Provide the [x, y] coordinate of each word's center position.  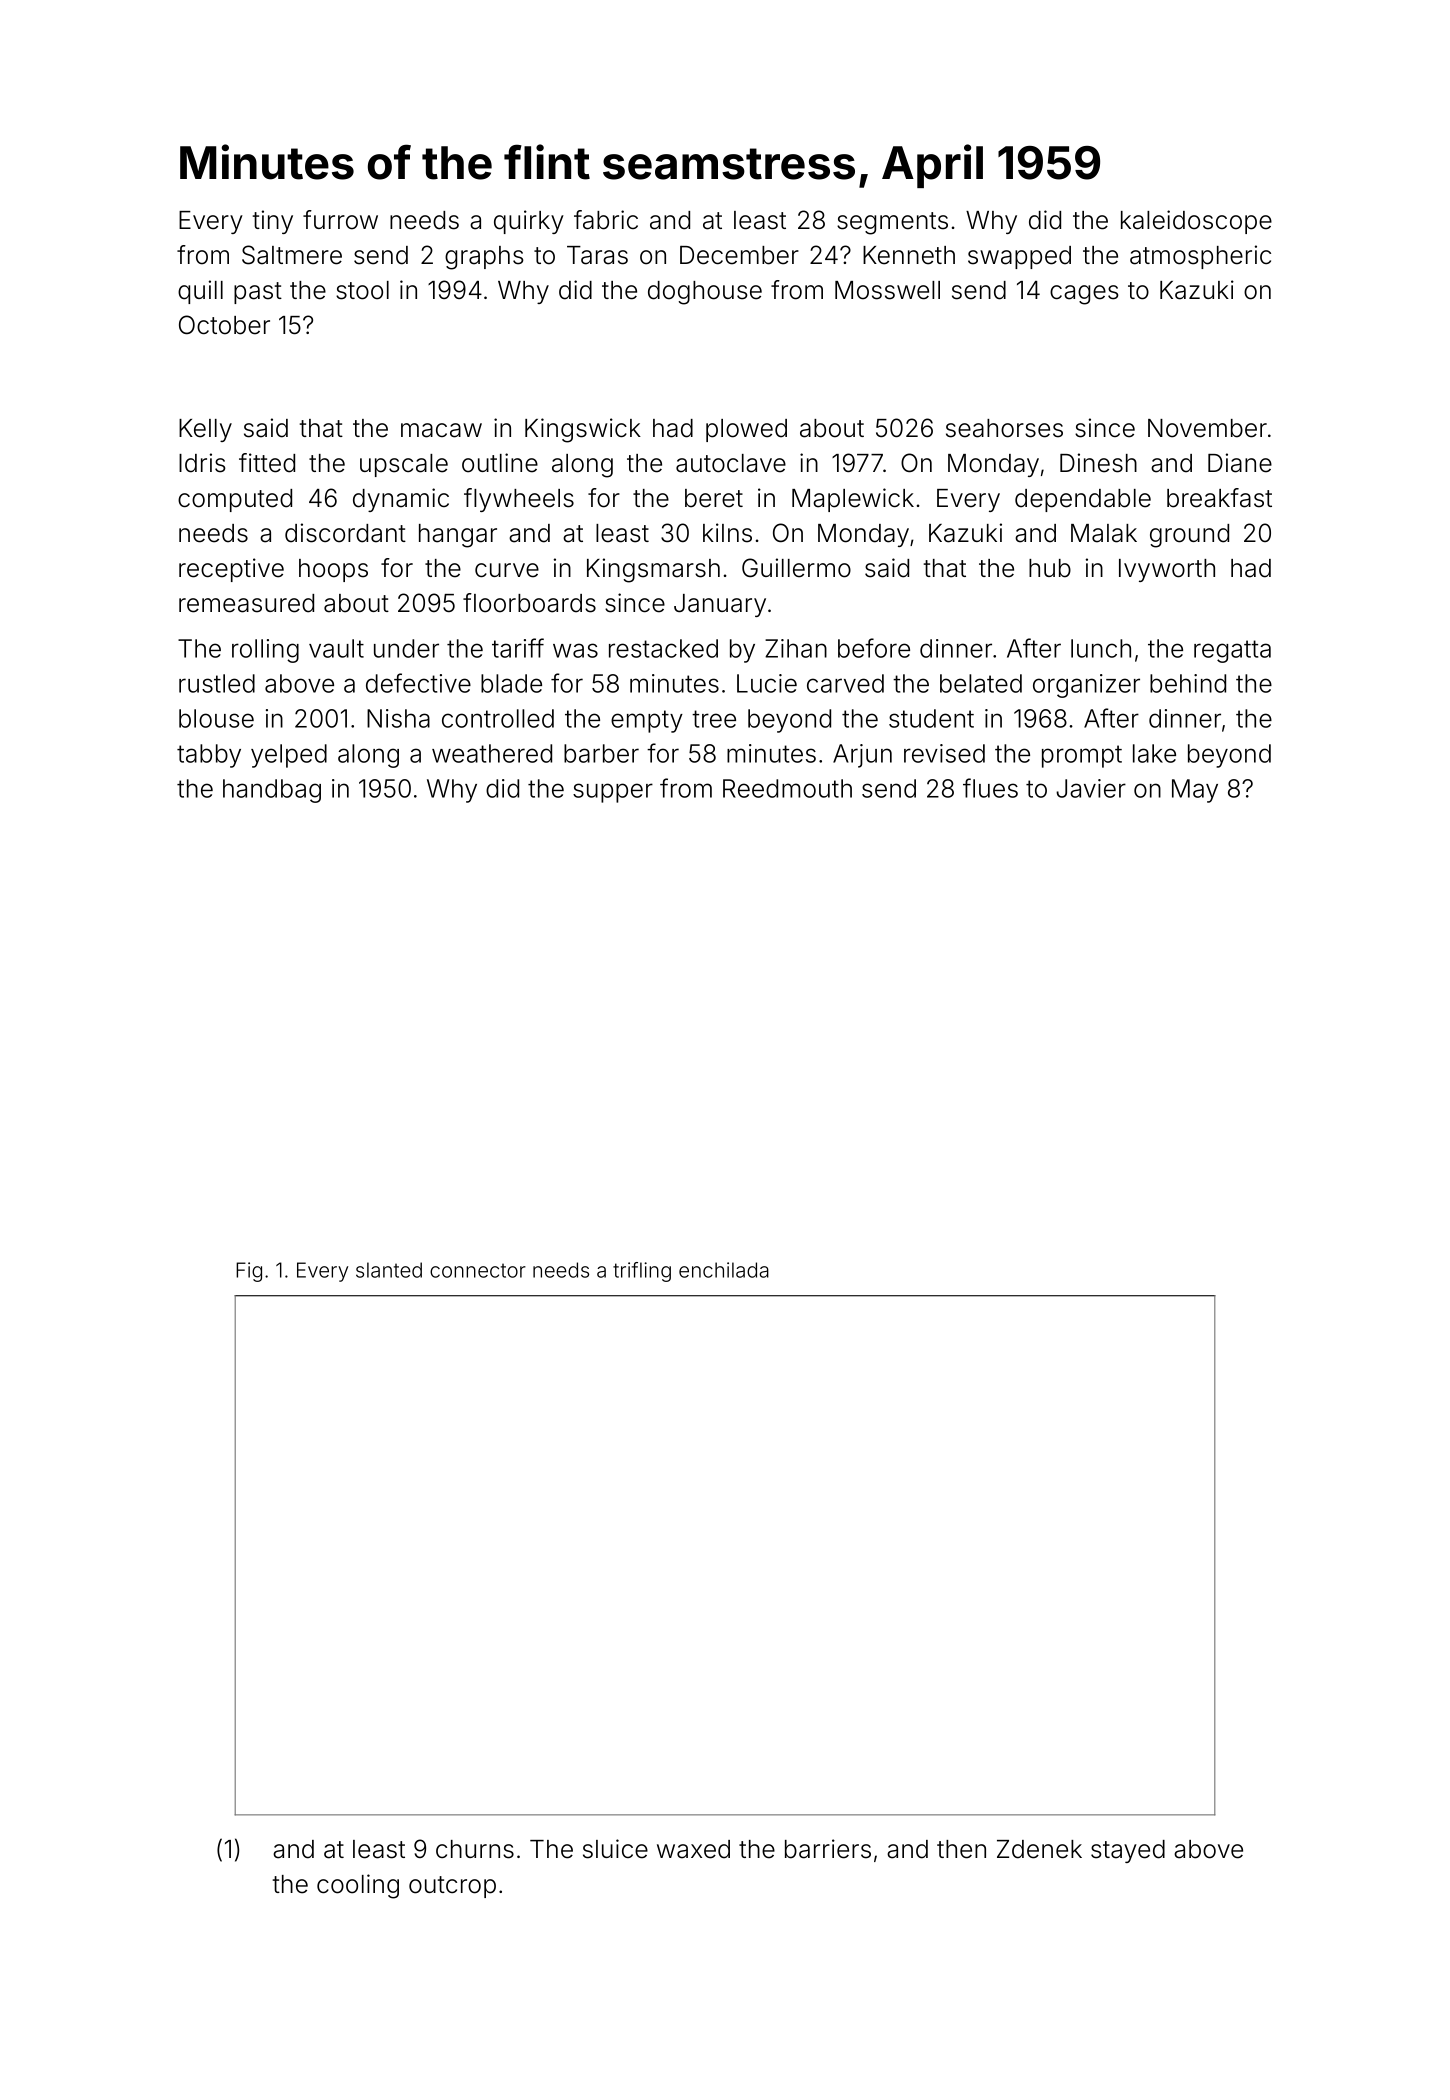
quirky [529, 222]
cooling [358, 1886]
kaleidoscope [1196, 222]
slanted [389, 1270]
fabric [606, 220]
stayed [1128, 1851]
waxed [693, 1849]
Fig [249, 1272]
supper [613, 793]
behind [1188, 683]
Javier [1091, 788]
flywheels [519, 500]
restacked [663, 648]
